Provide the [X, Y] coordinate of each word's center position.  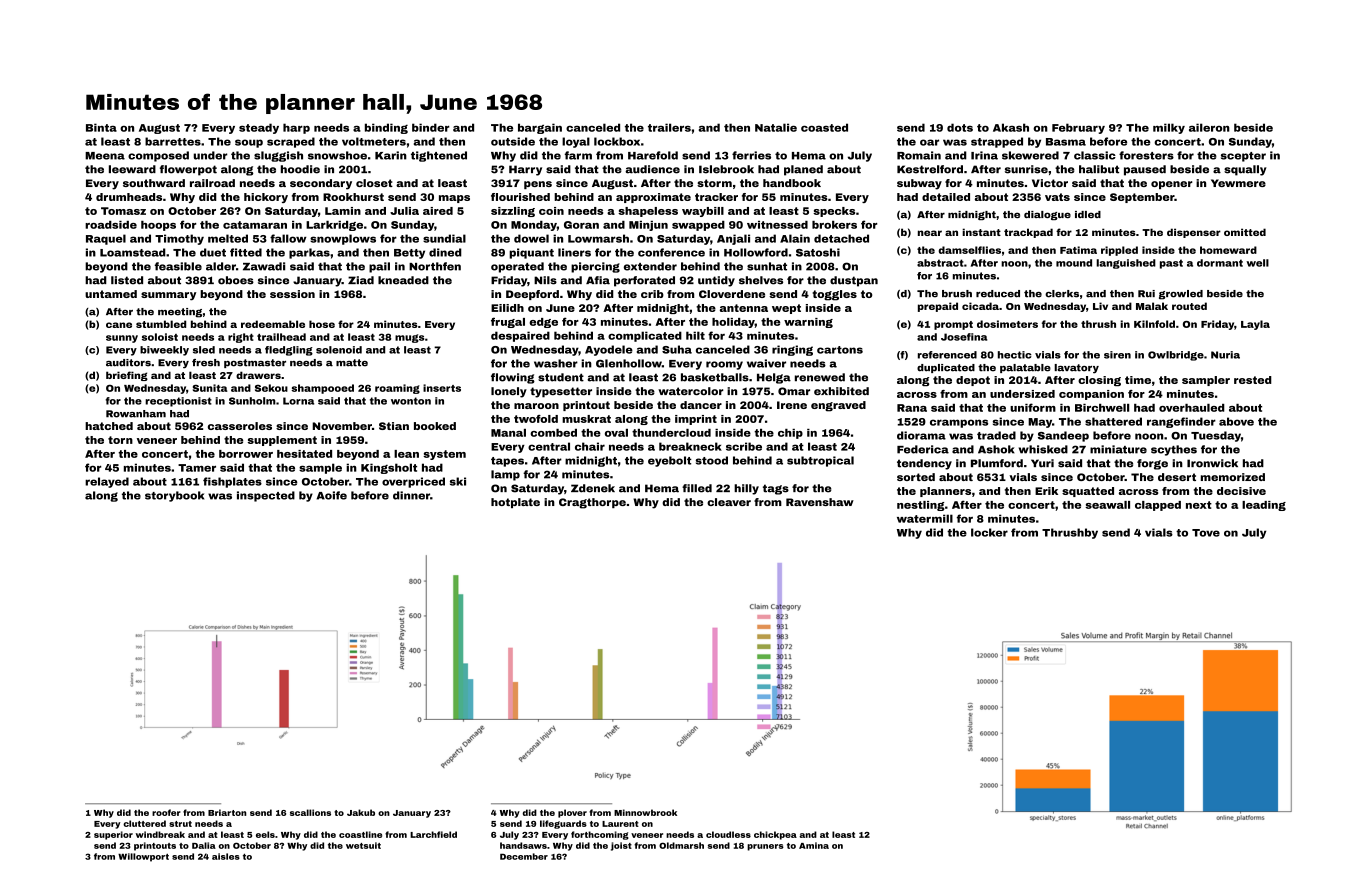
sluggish [278, 156]
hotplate [515, 503]
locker [989, 532]
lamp [505, 475]
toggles [834, 295]
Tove [1206, 533]
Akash [1011, 127]
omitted [1245, 232]
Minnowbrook [645, 812]
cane [119, 325]
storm [714, 183]
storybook [174, 496]
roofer [166, 812]
